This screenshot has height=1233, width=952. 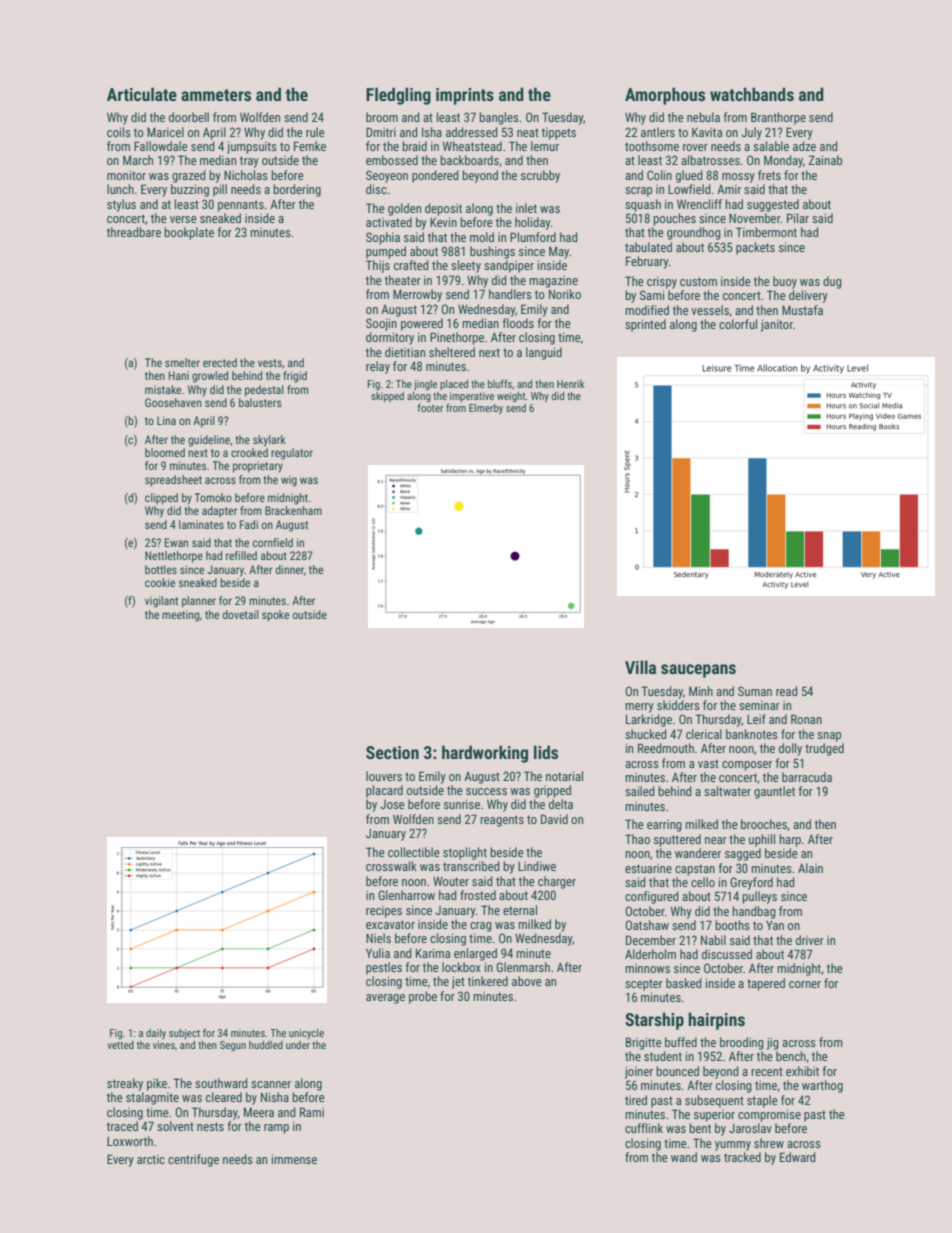 I want to click on lunch, so click(x=120, y=189).
